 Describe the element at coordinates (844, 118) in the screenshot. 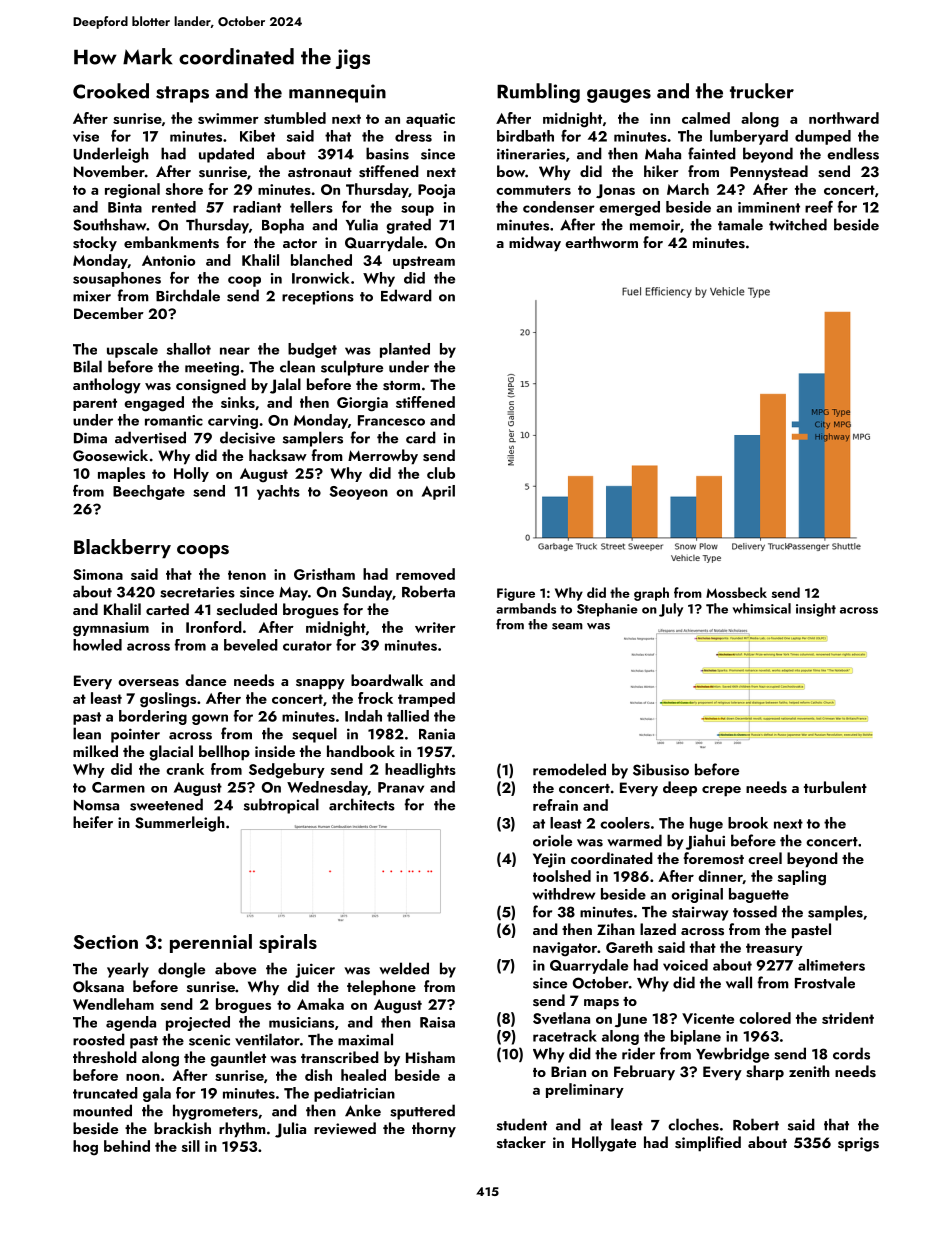

I see `northward` at that location.
